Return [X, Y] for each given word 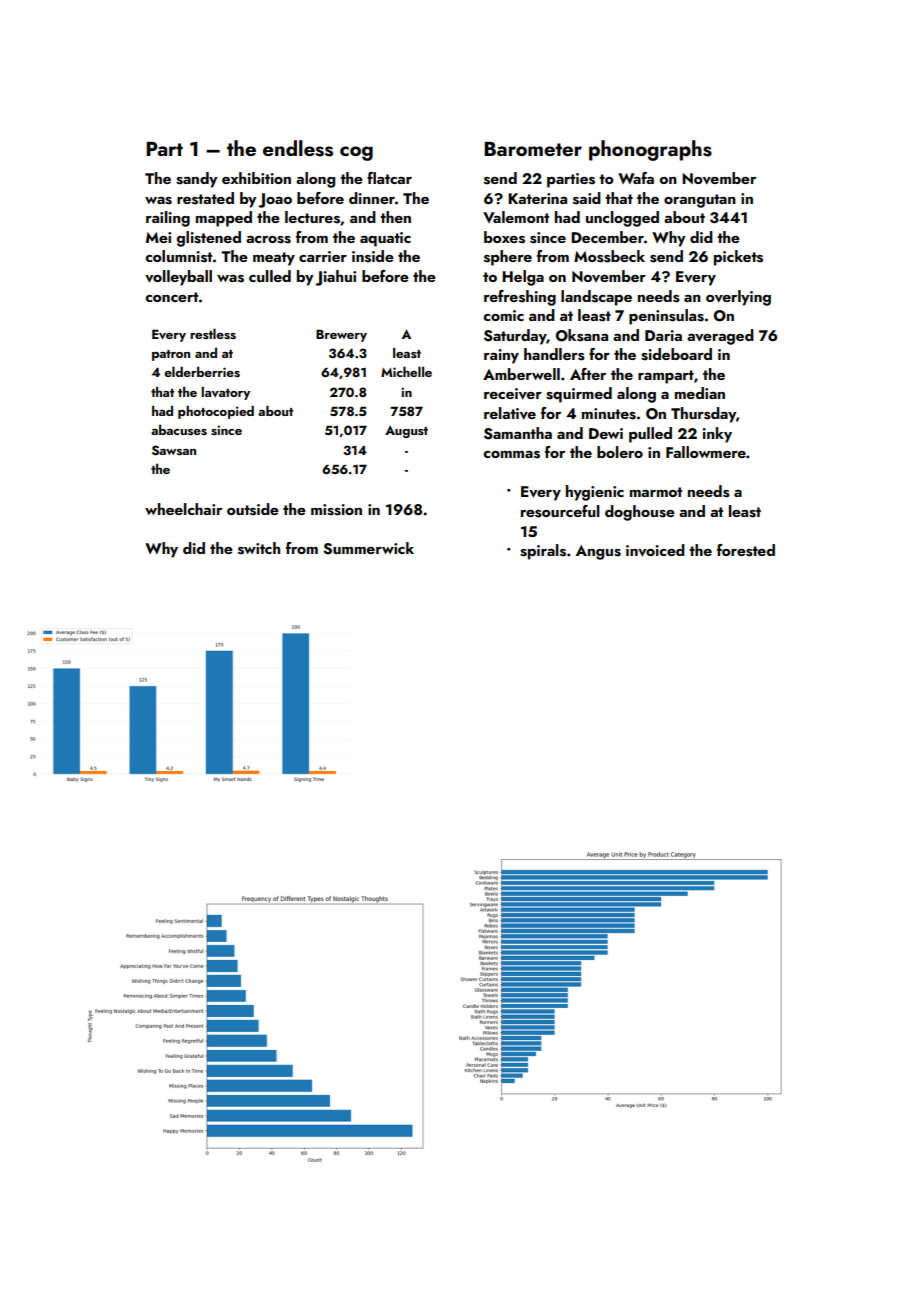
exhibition [256, 178]
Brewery [341, 336]
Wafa [636, 178]
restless [213, 333]
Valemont [516, 217]
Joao [275, 200]
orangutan [700, 201]
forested [746, 550]
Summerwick [368, 548]
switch [259, 548]
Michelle [406, 371]
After [588, 374]
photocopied [216, 412]
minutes [609, 414]
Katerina [537, 198]
